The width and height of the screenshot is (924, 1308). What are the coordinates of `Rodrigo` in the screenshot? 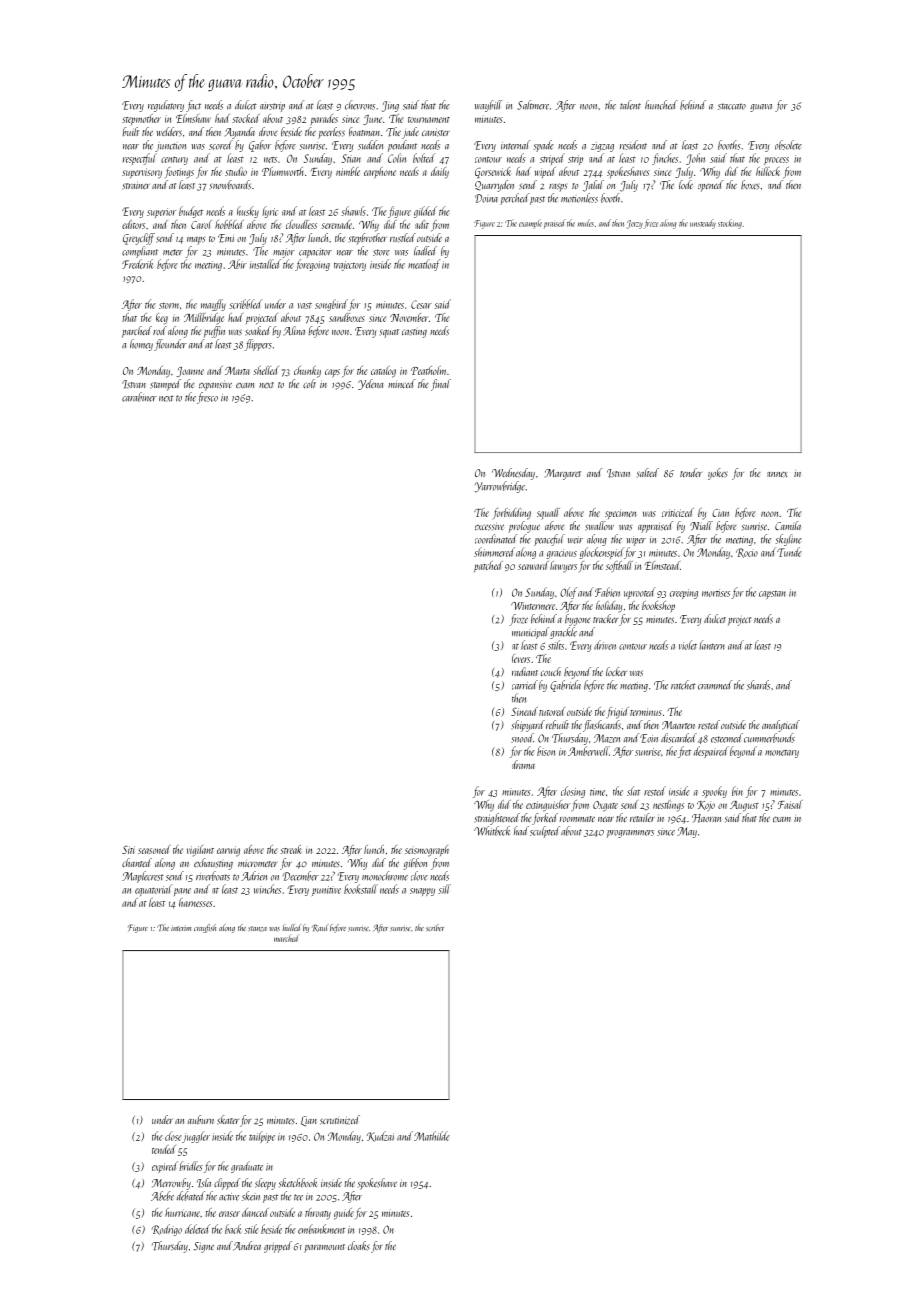 It's located at (167, 1230).
